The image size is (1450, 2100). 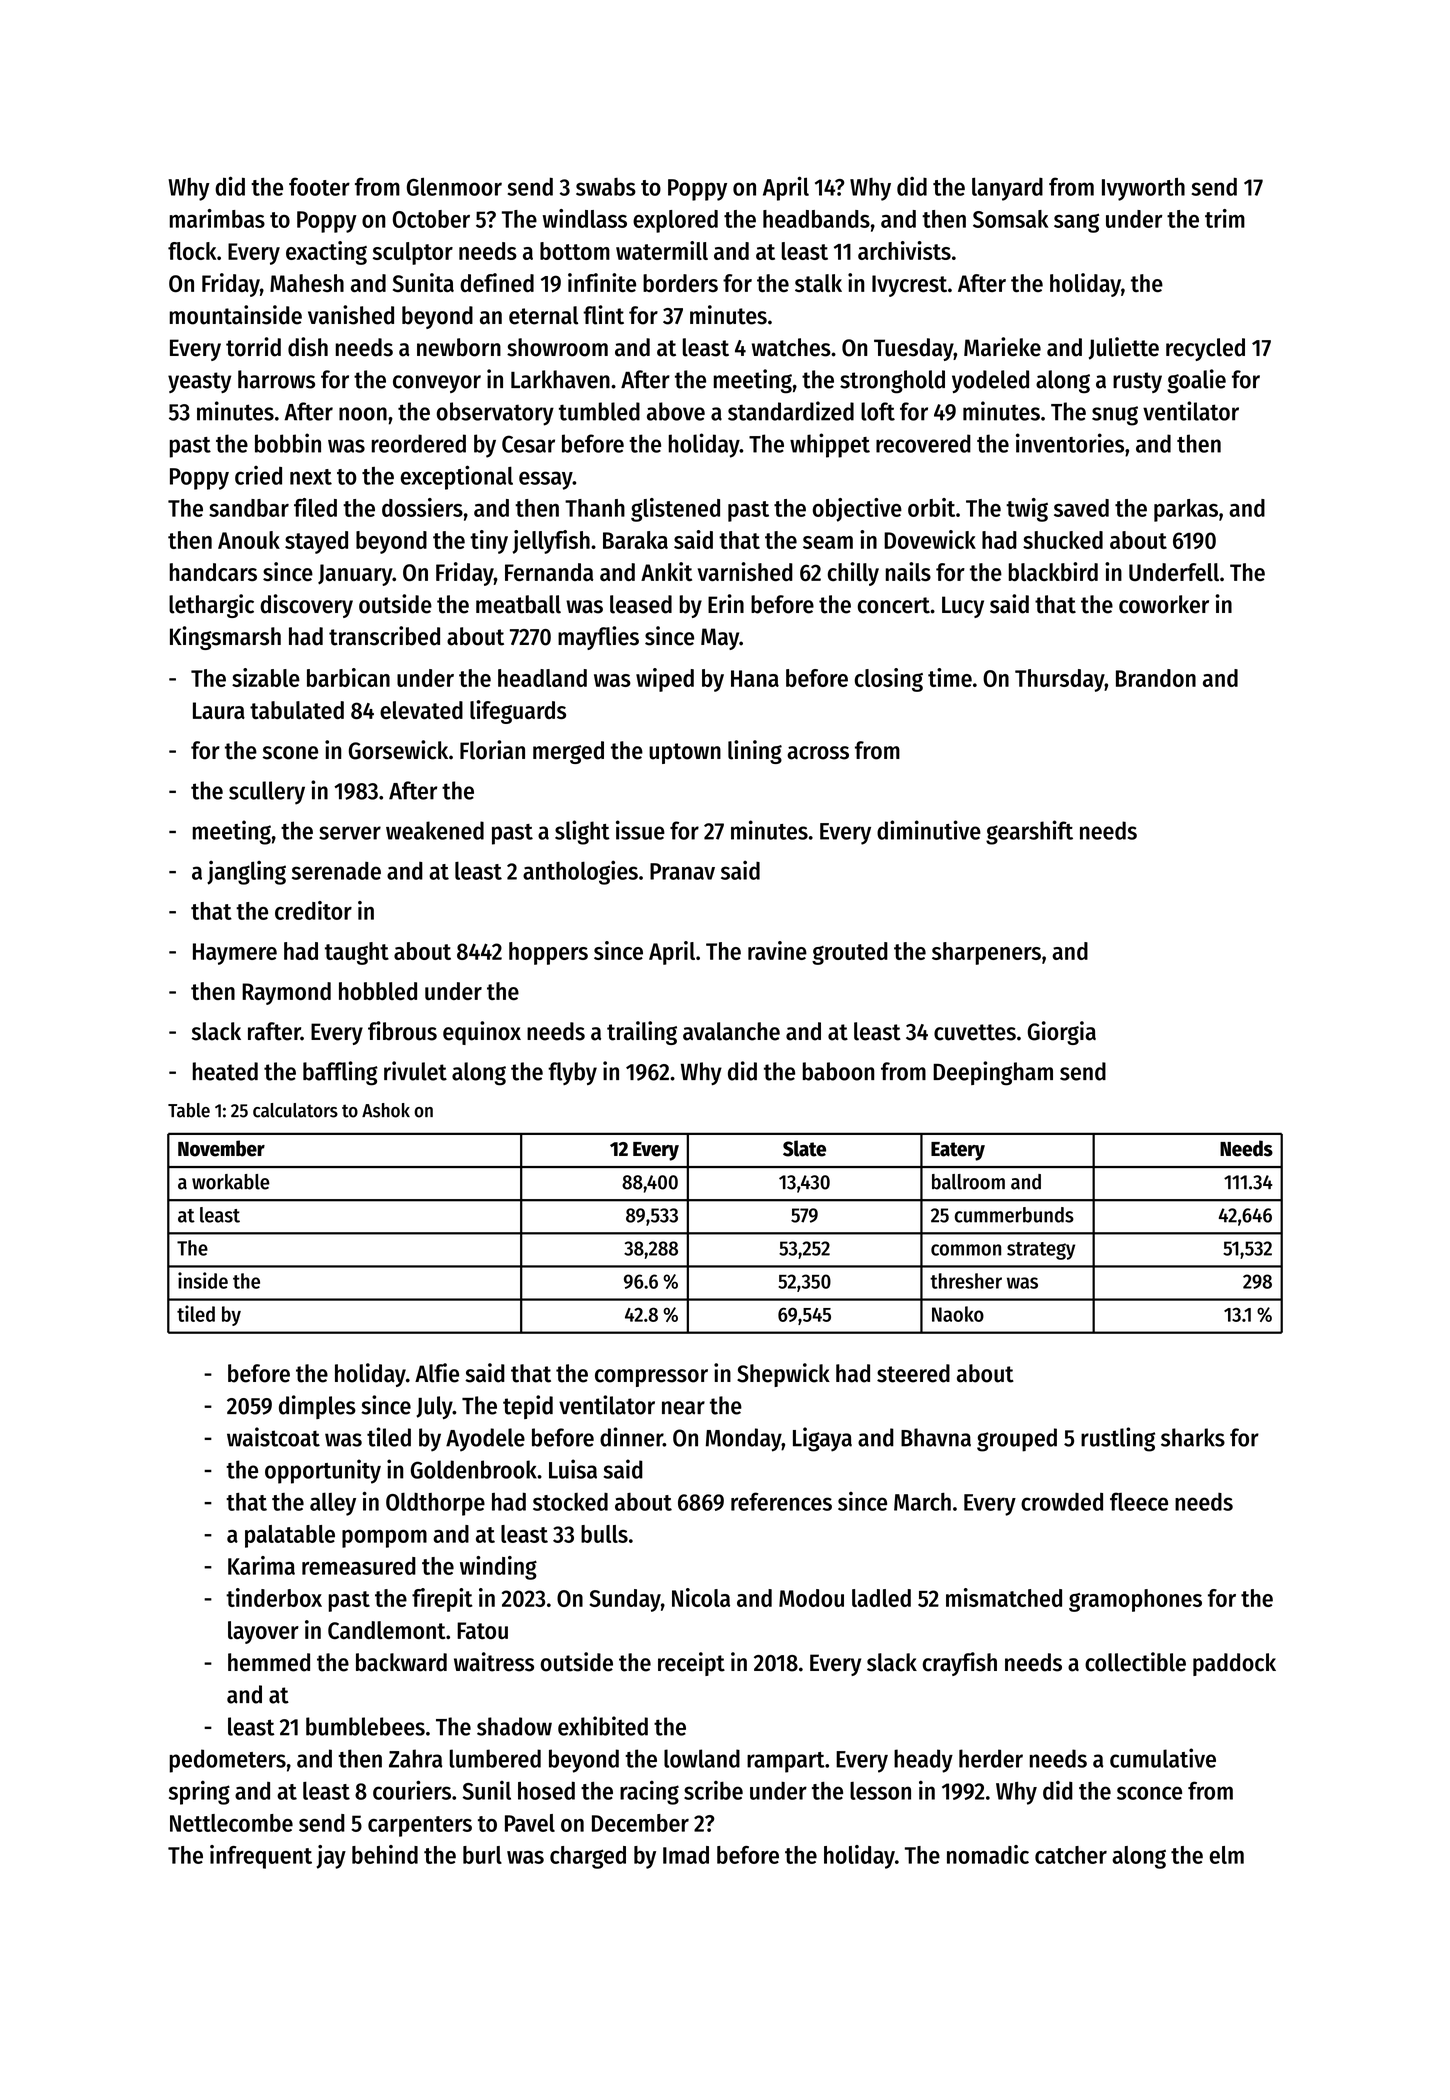 I want to click on Ashok, so click(x=386, y=1110).
